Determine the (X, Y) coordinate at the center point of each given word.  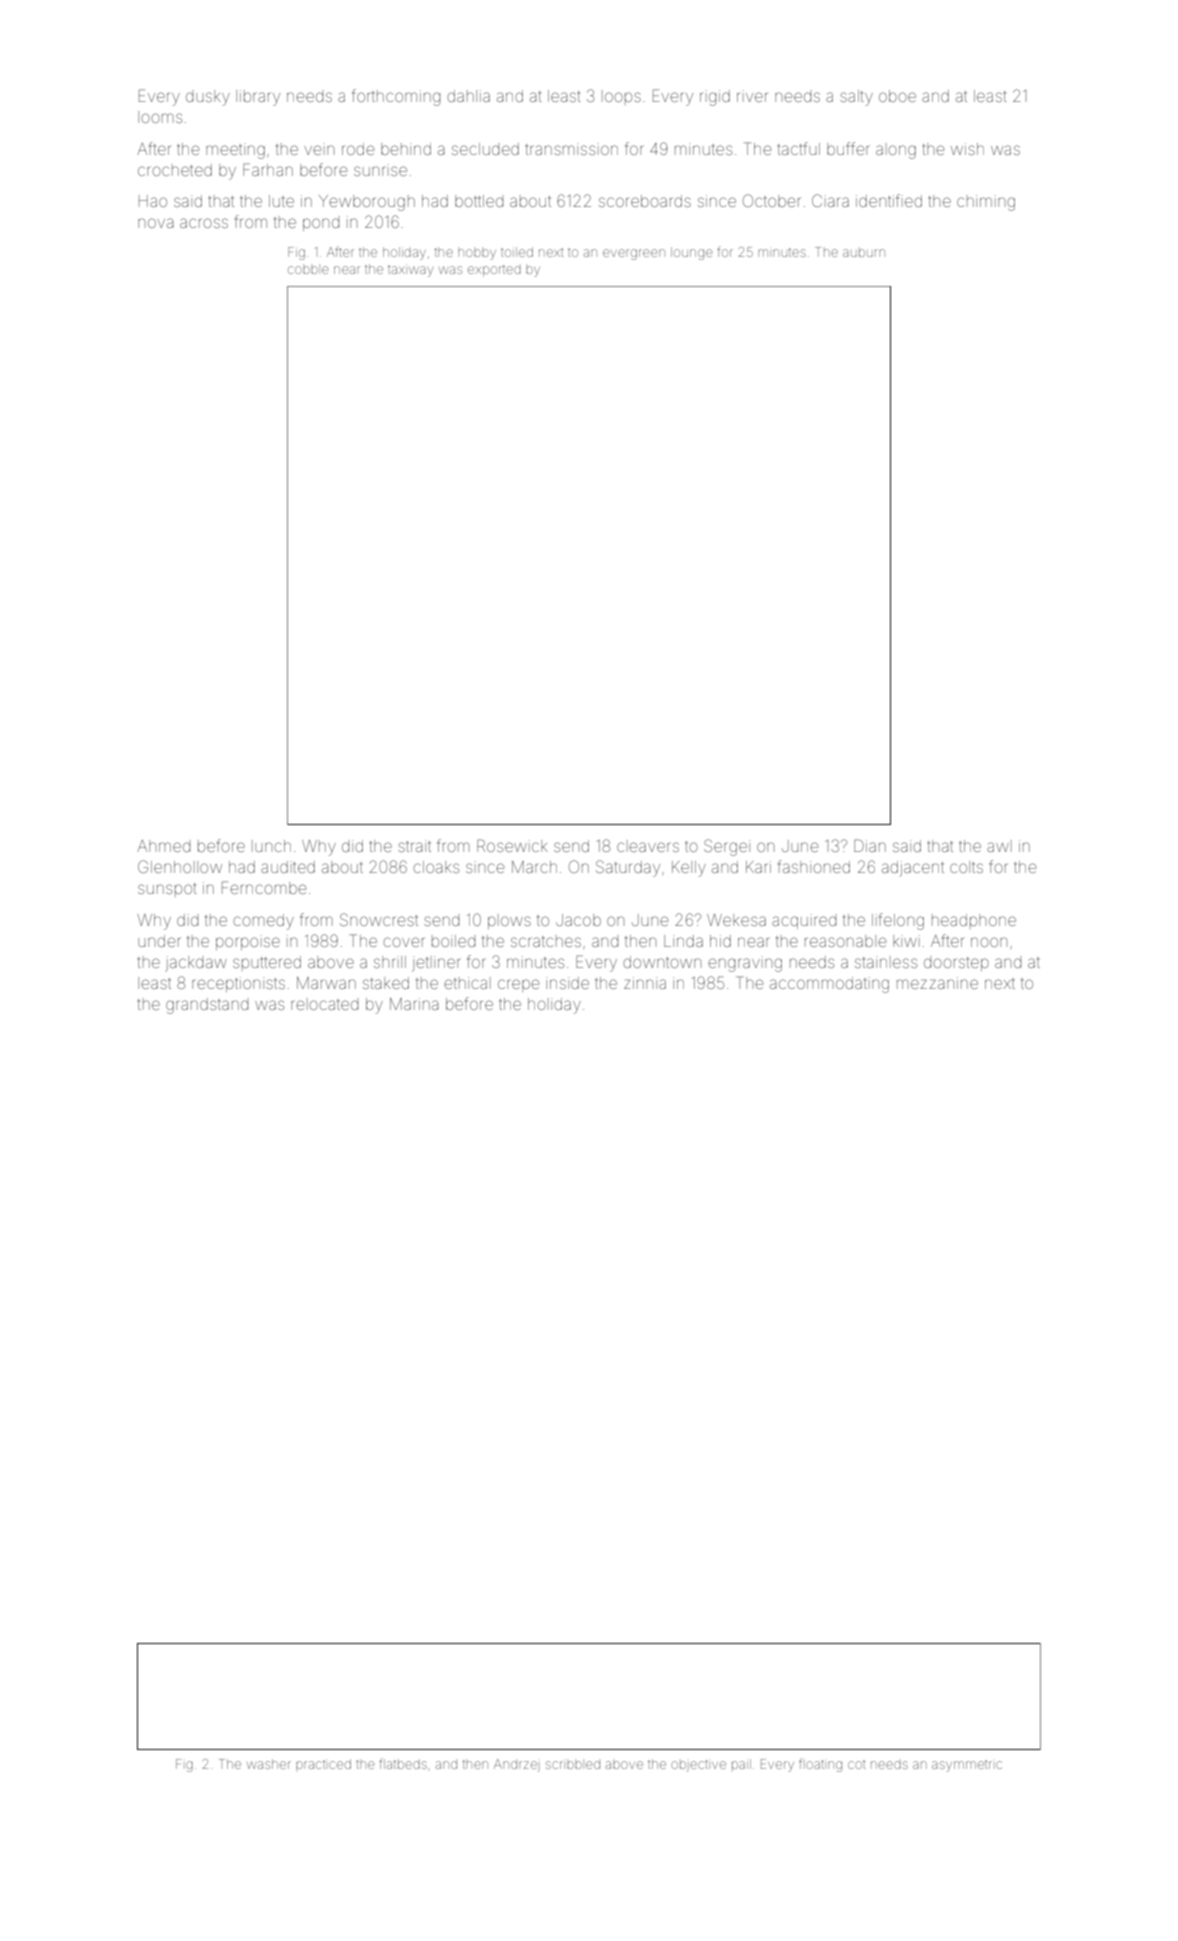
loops (621, 97)
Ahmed (163, 846)
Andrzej (516, 1765)
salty (856, 98)
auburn (864, 253)
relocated (324, 1004)
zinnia (645, 983)
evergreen (634, 254)
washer (269, 1764)
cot (856, 1765)
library (258, 98)
